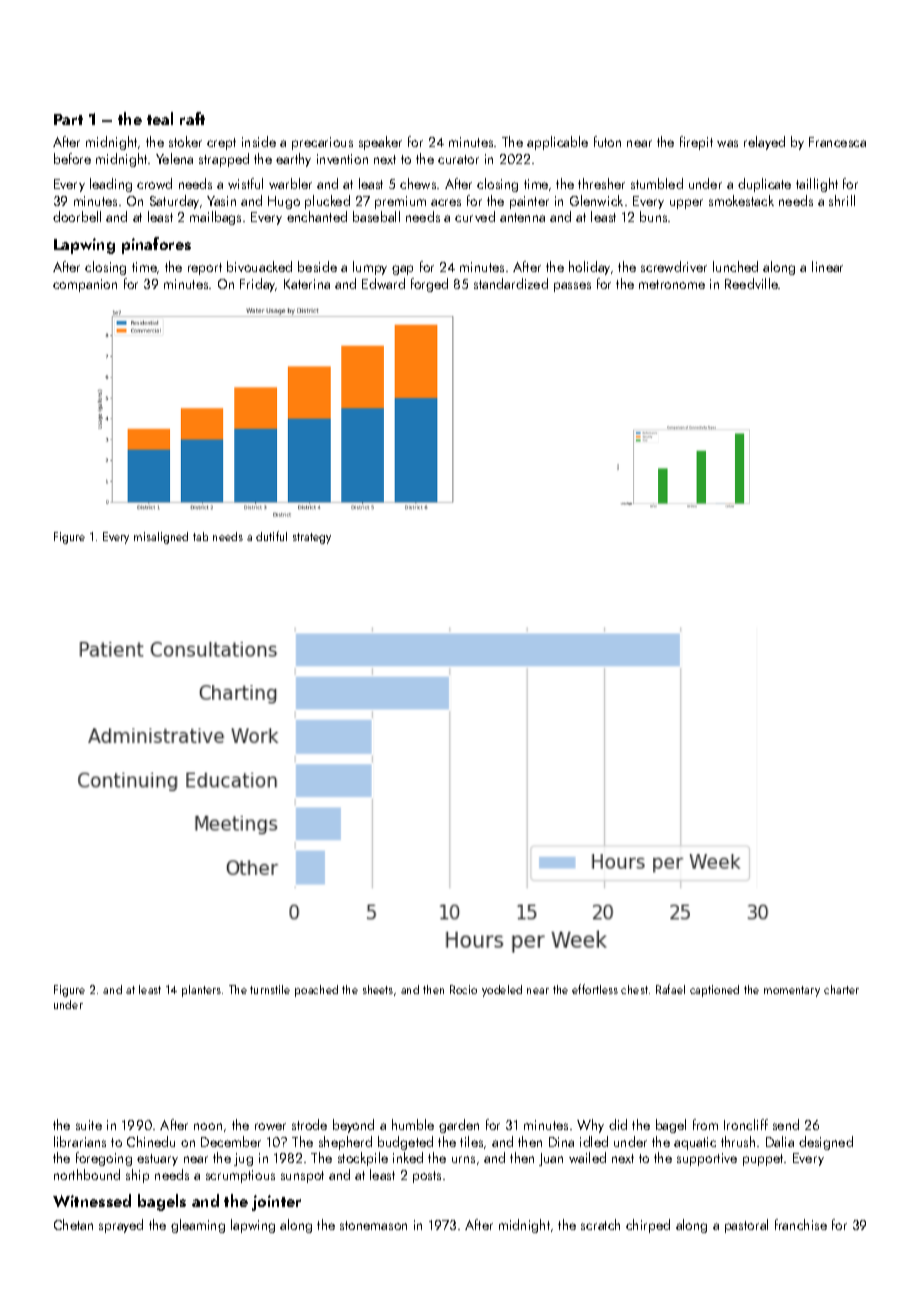  What do you see at coordinates (463, 989) in the screenshot?
I see `Rocio` at bounding box center [463, 989].
